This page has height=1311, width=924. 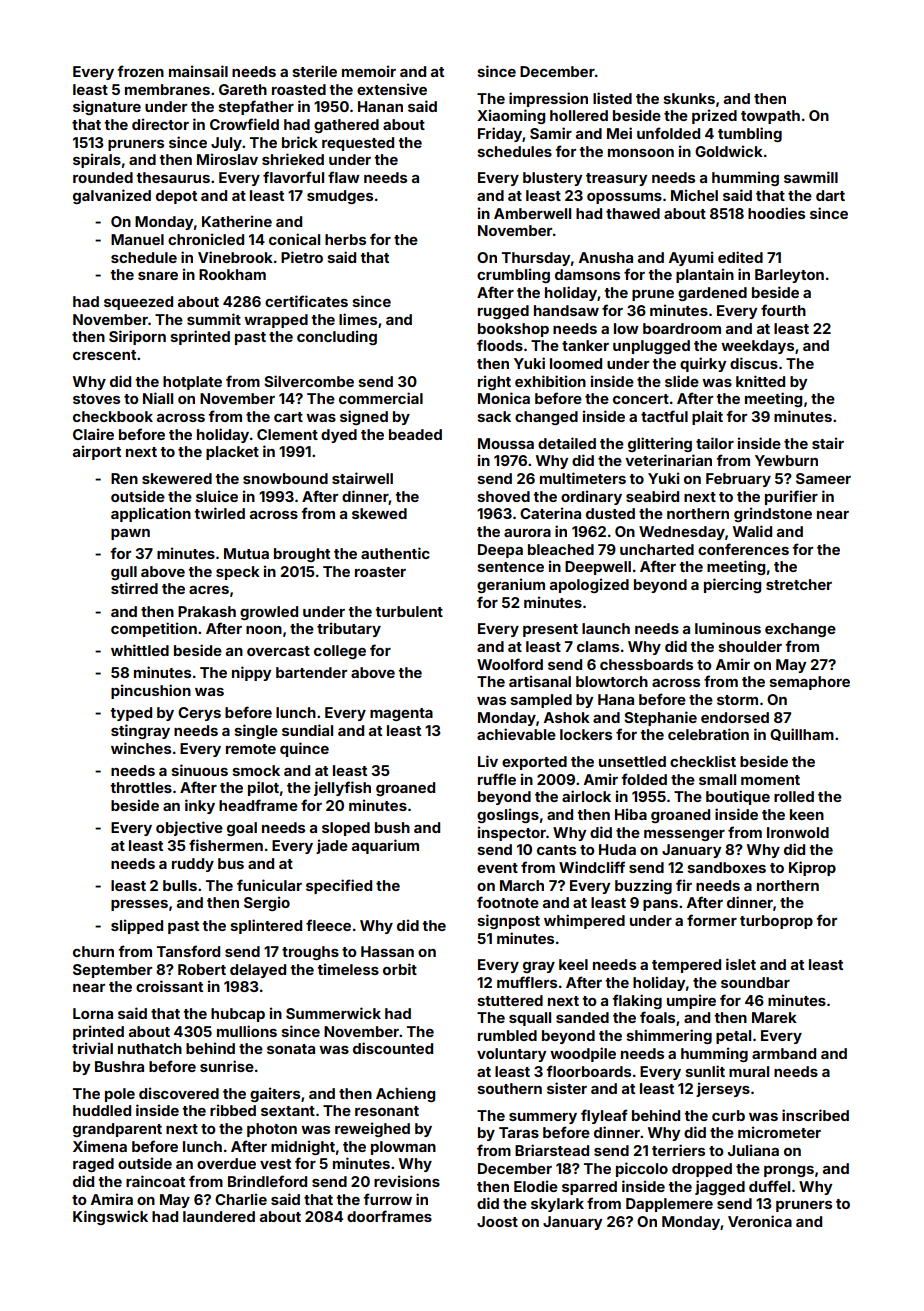 What do you see at coordinates (340, 197) in the page?
I see `smudges` at bounding box center [340, 197].
